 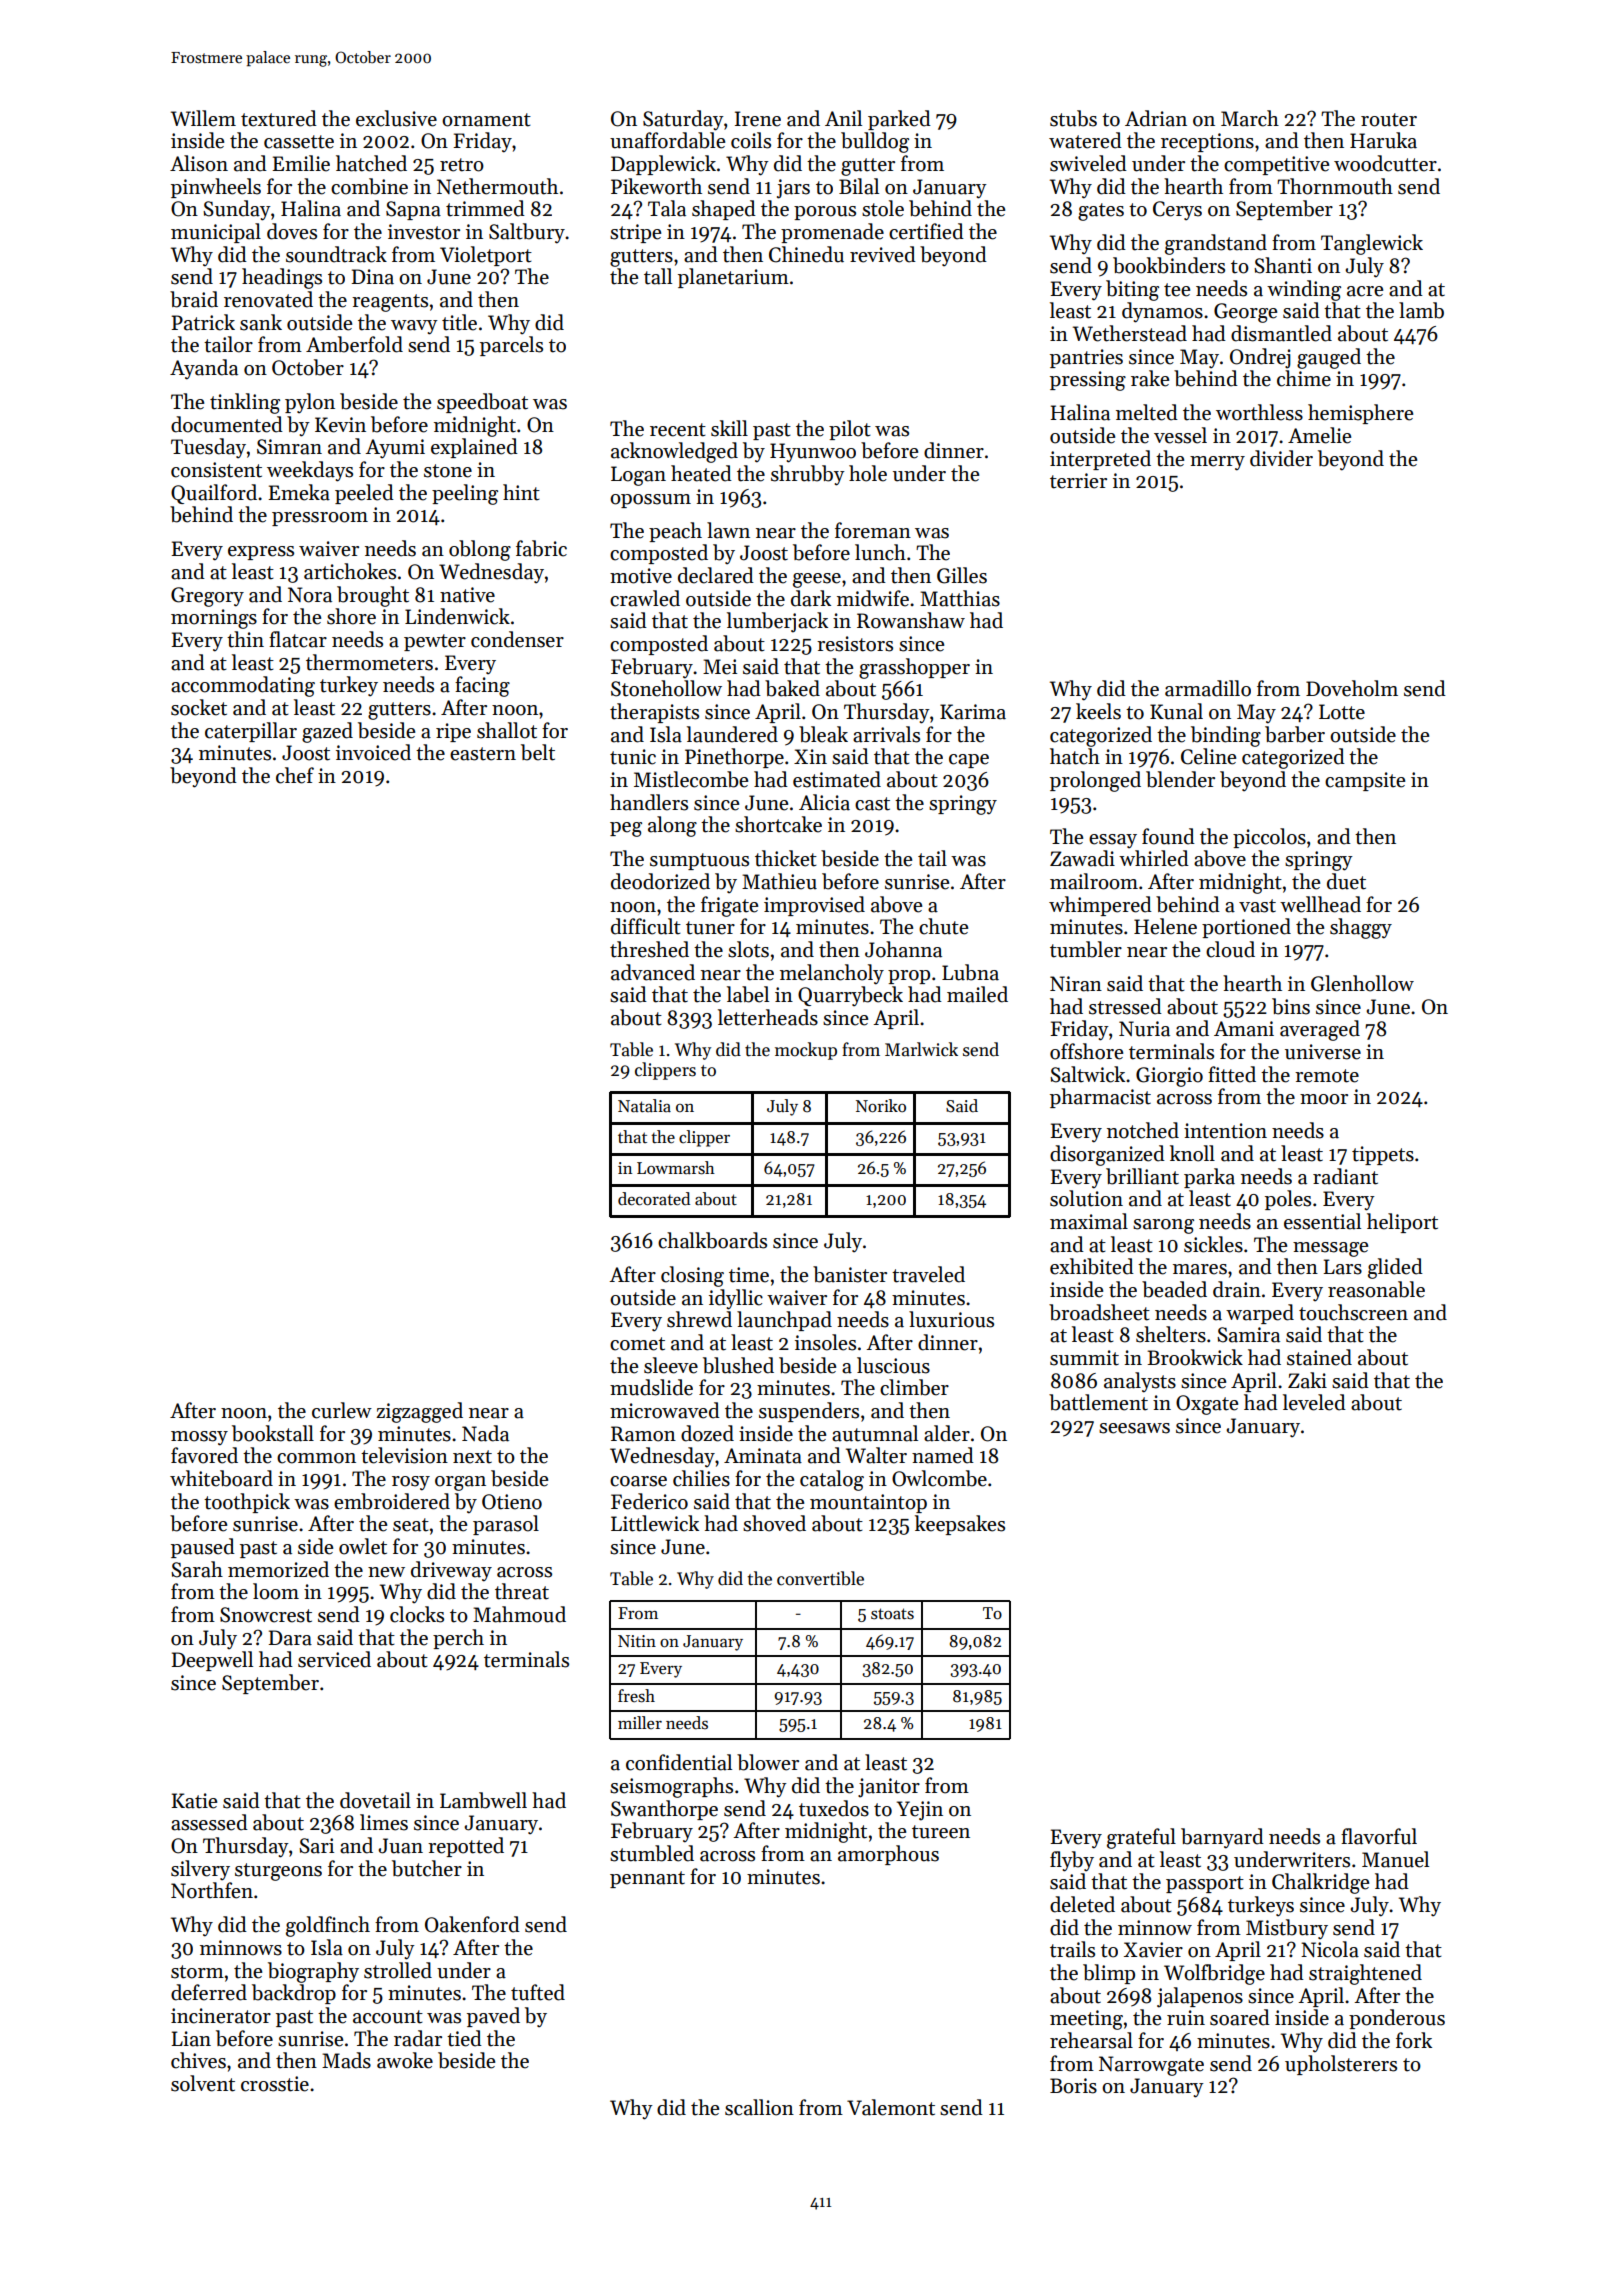 I want to click on pharmacist, so click(x=1100, y=1098).
